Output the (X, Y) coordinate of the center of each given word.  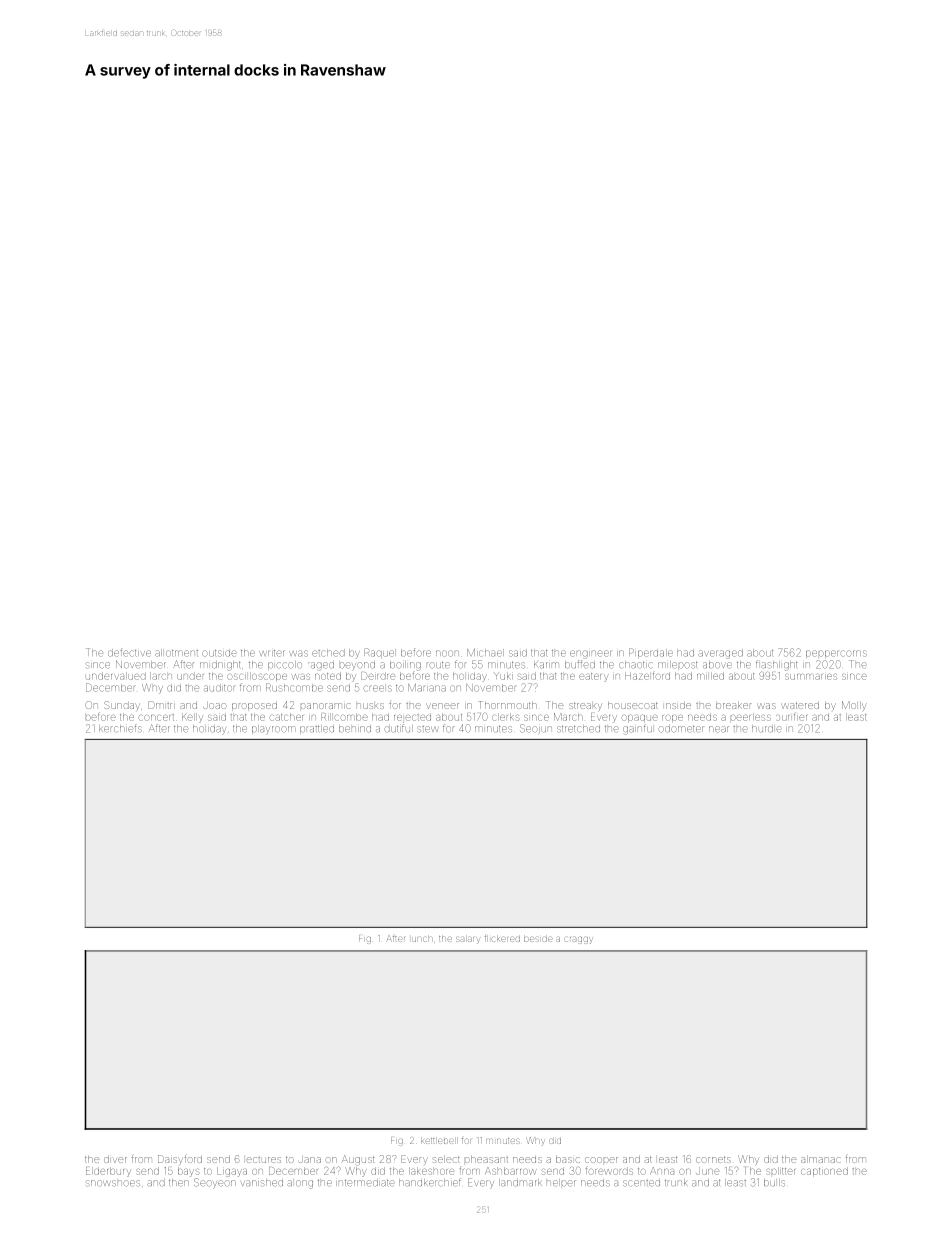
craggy (578, 940)
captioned (824, 1171)
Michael (485, 652)
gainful (637, 729)
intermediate (365, 1182)
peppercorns (836, 654)
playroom (273, 730)
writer (271, 653)
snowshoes (113, 1183)
